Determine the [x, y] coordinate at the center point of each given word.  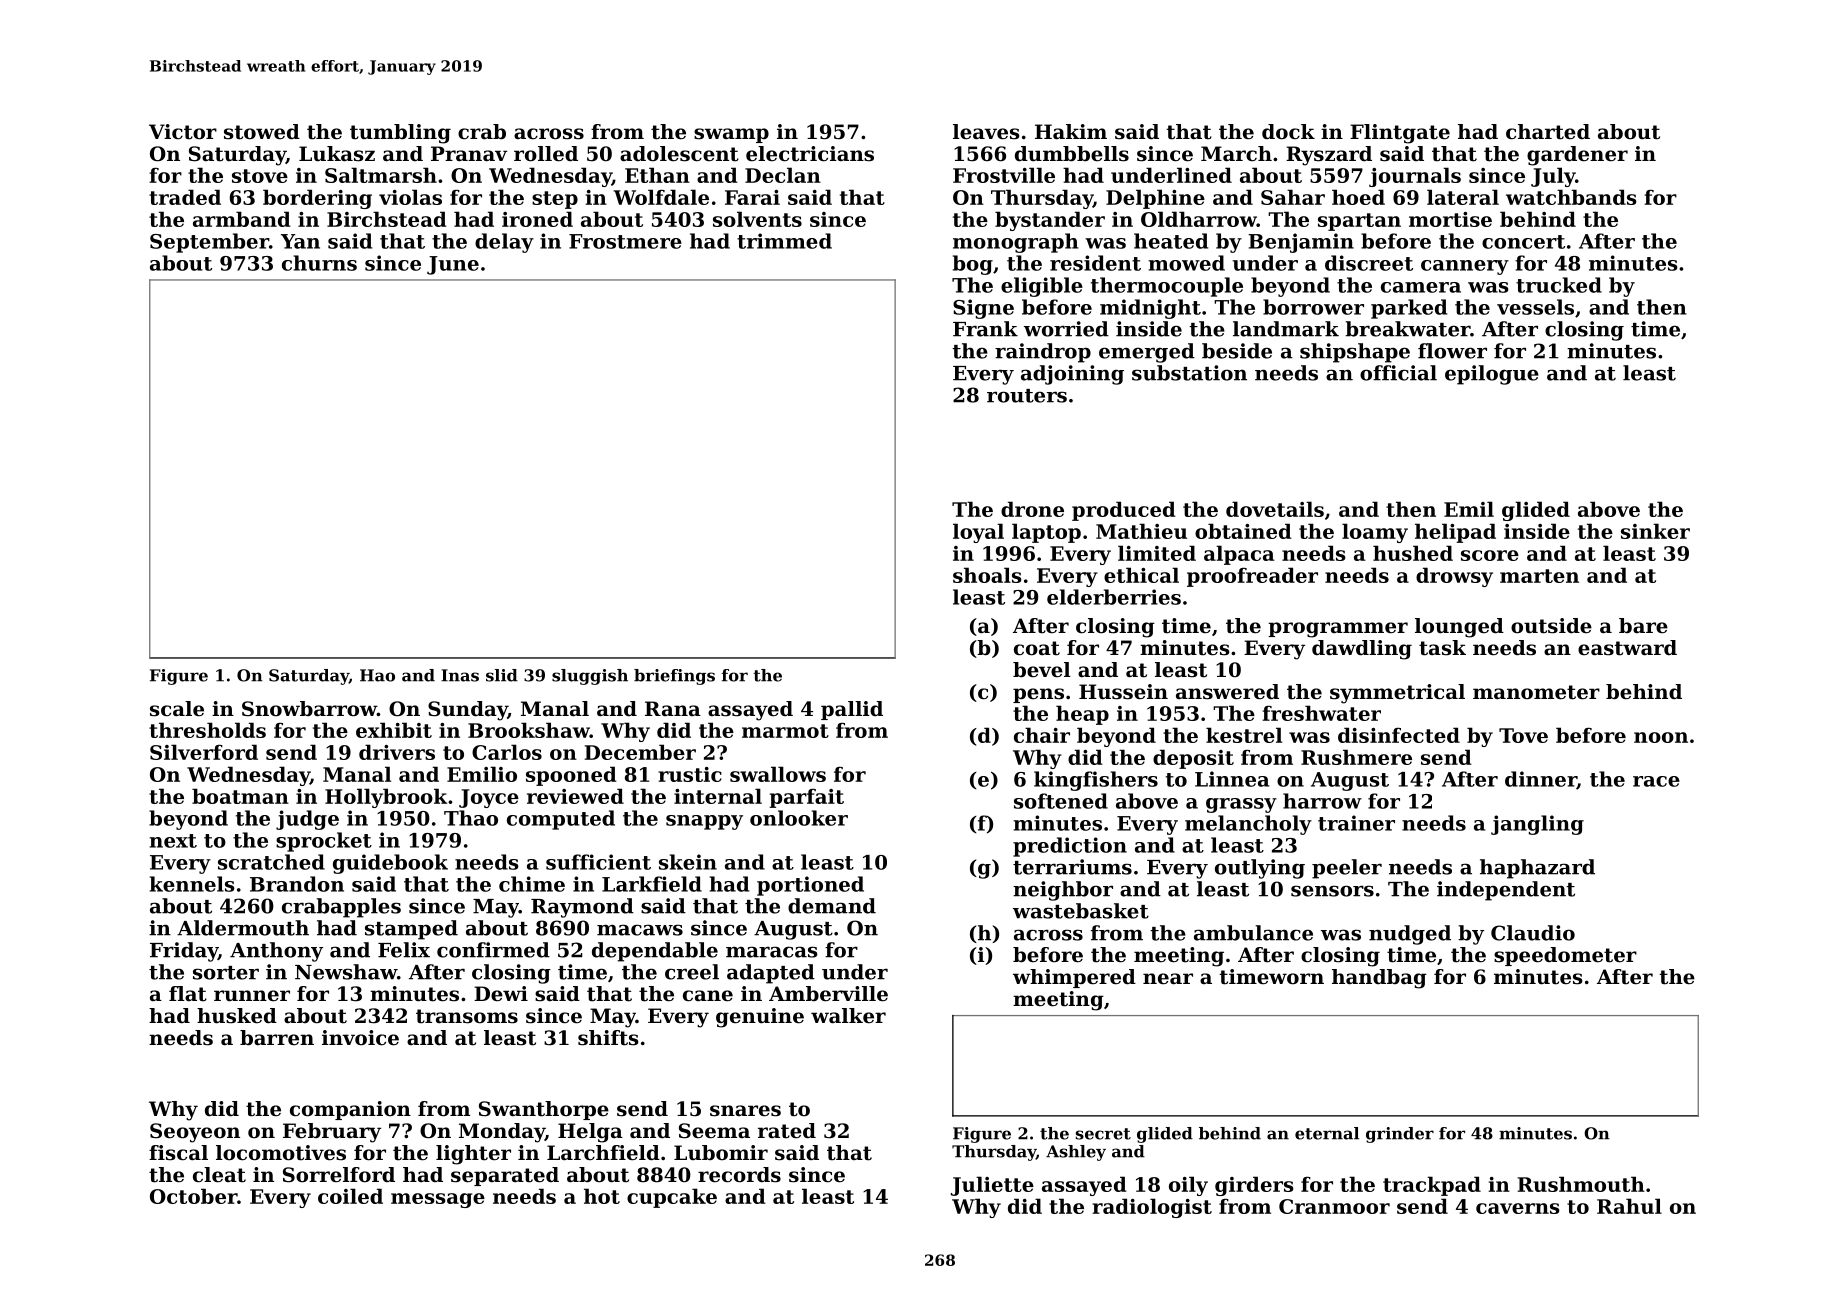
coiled [350, 1196]
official [1398, 373]
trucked [1559, 285]
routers [1027, 396]
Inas [460, 675]
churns [319, 263]
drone [1032, 509]
